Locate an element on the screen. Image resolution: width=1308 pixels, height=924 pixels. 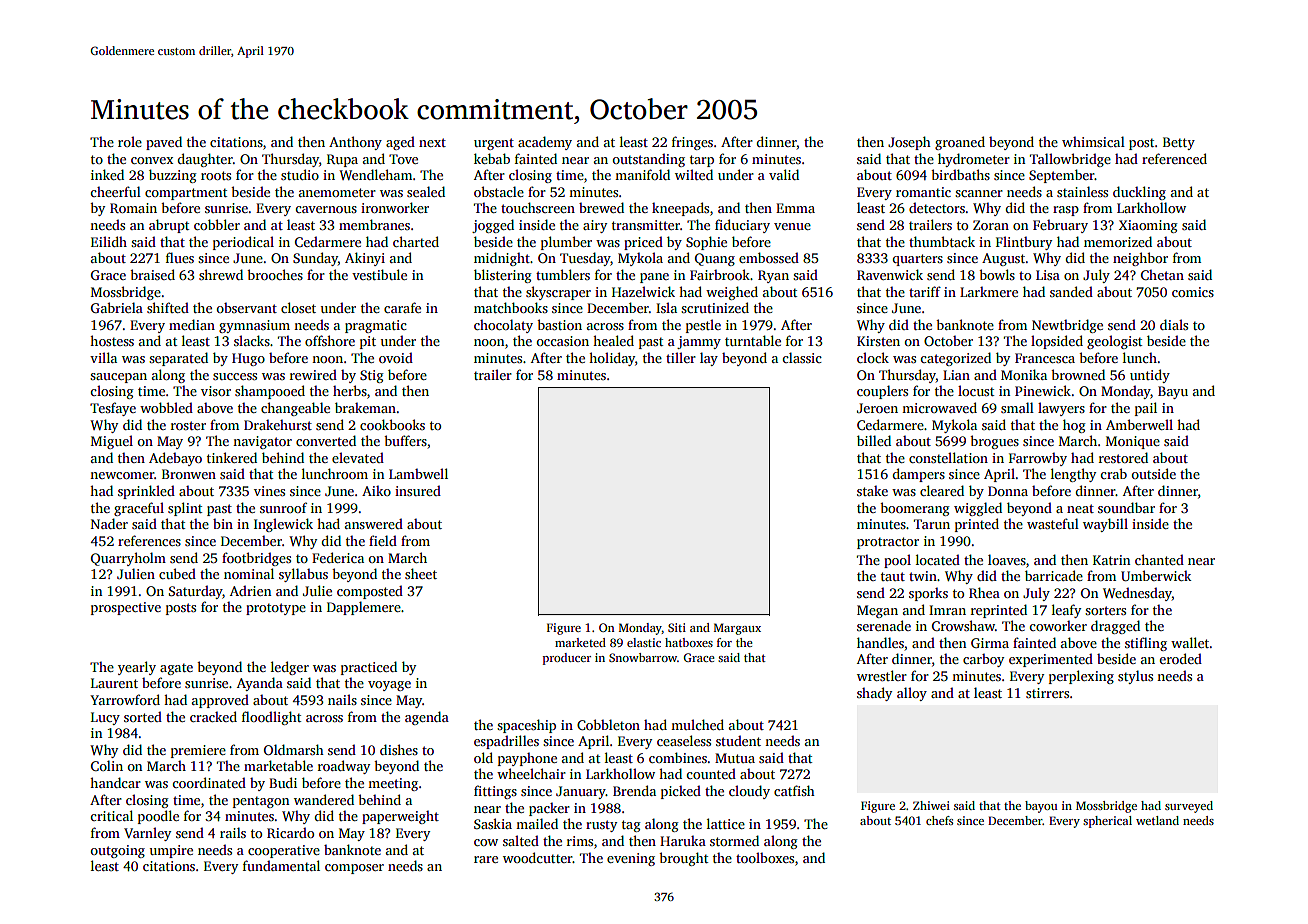
academy is located at coordinates (545, 143).
